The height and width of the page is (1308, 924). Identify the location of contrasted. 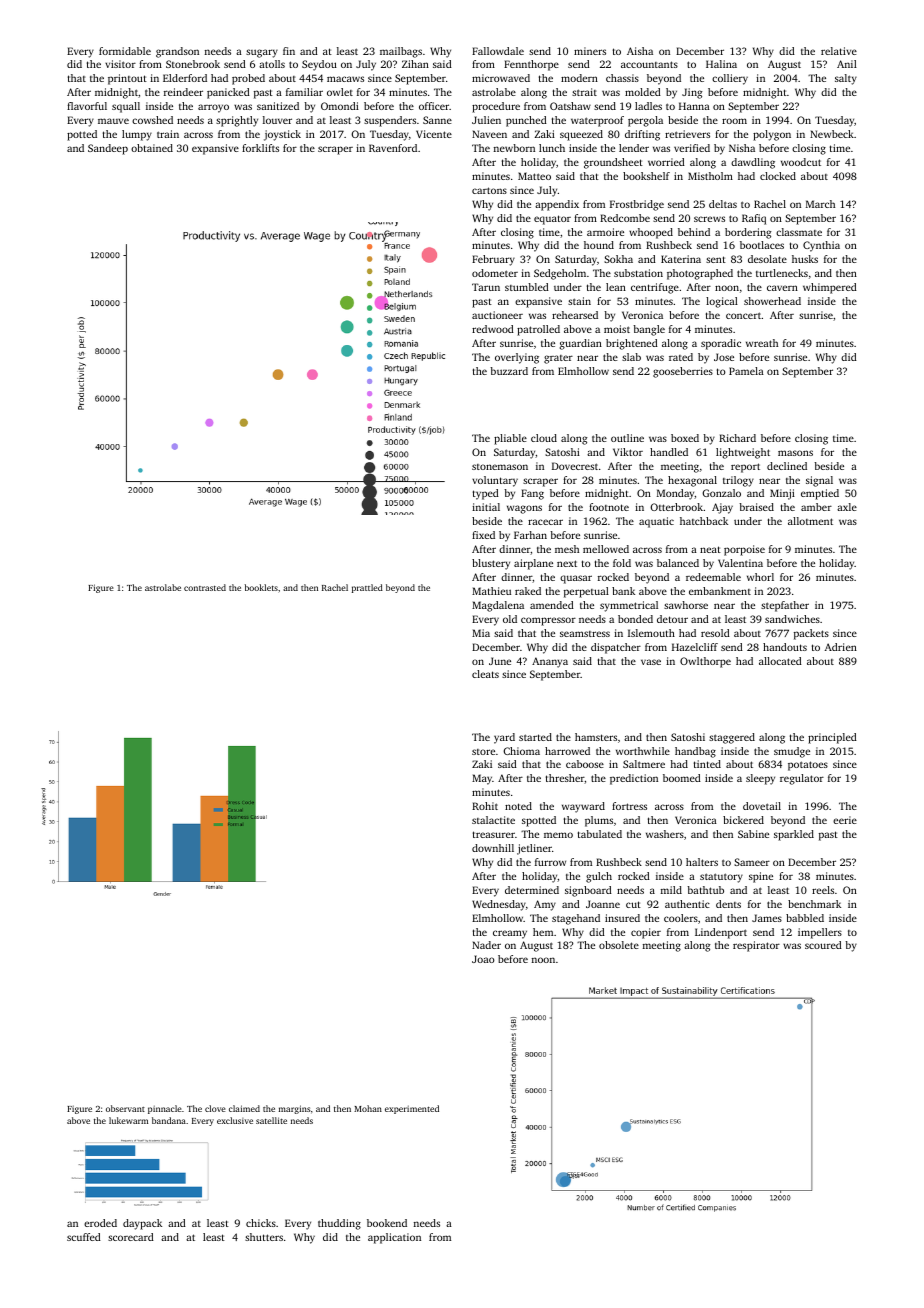
(205, 587).
